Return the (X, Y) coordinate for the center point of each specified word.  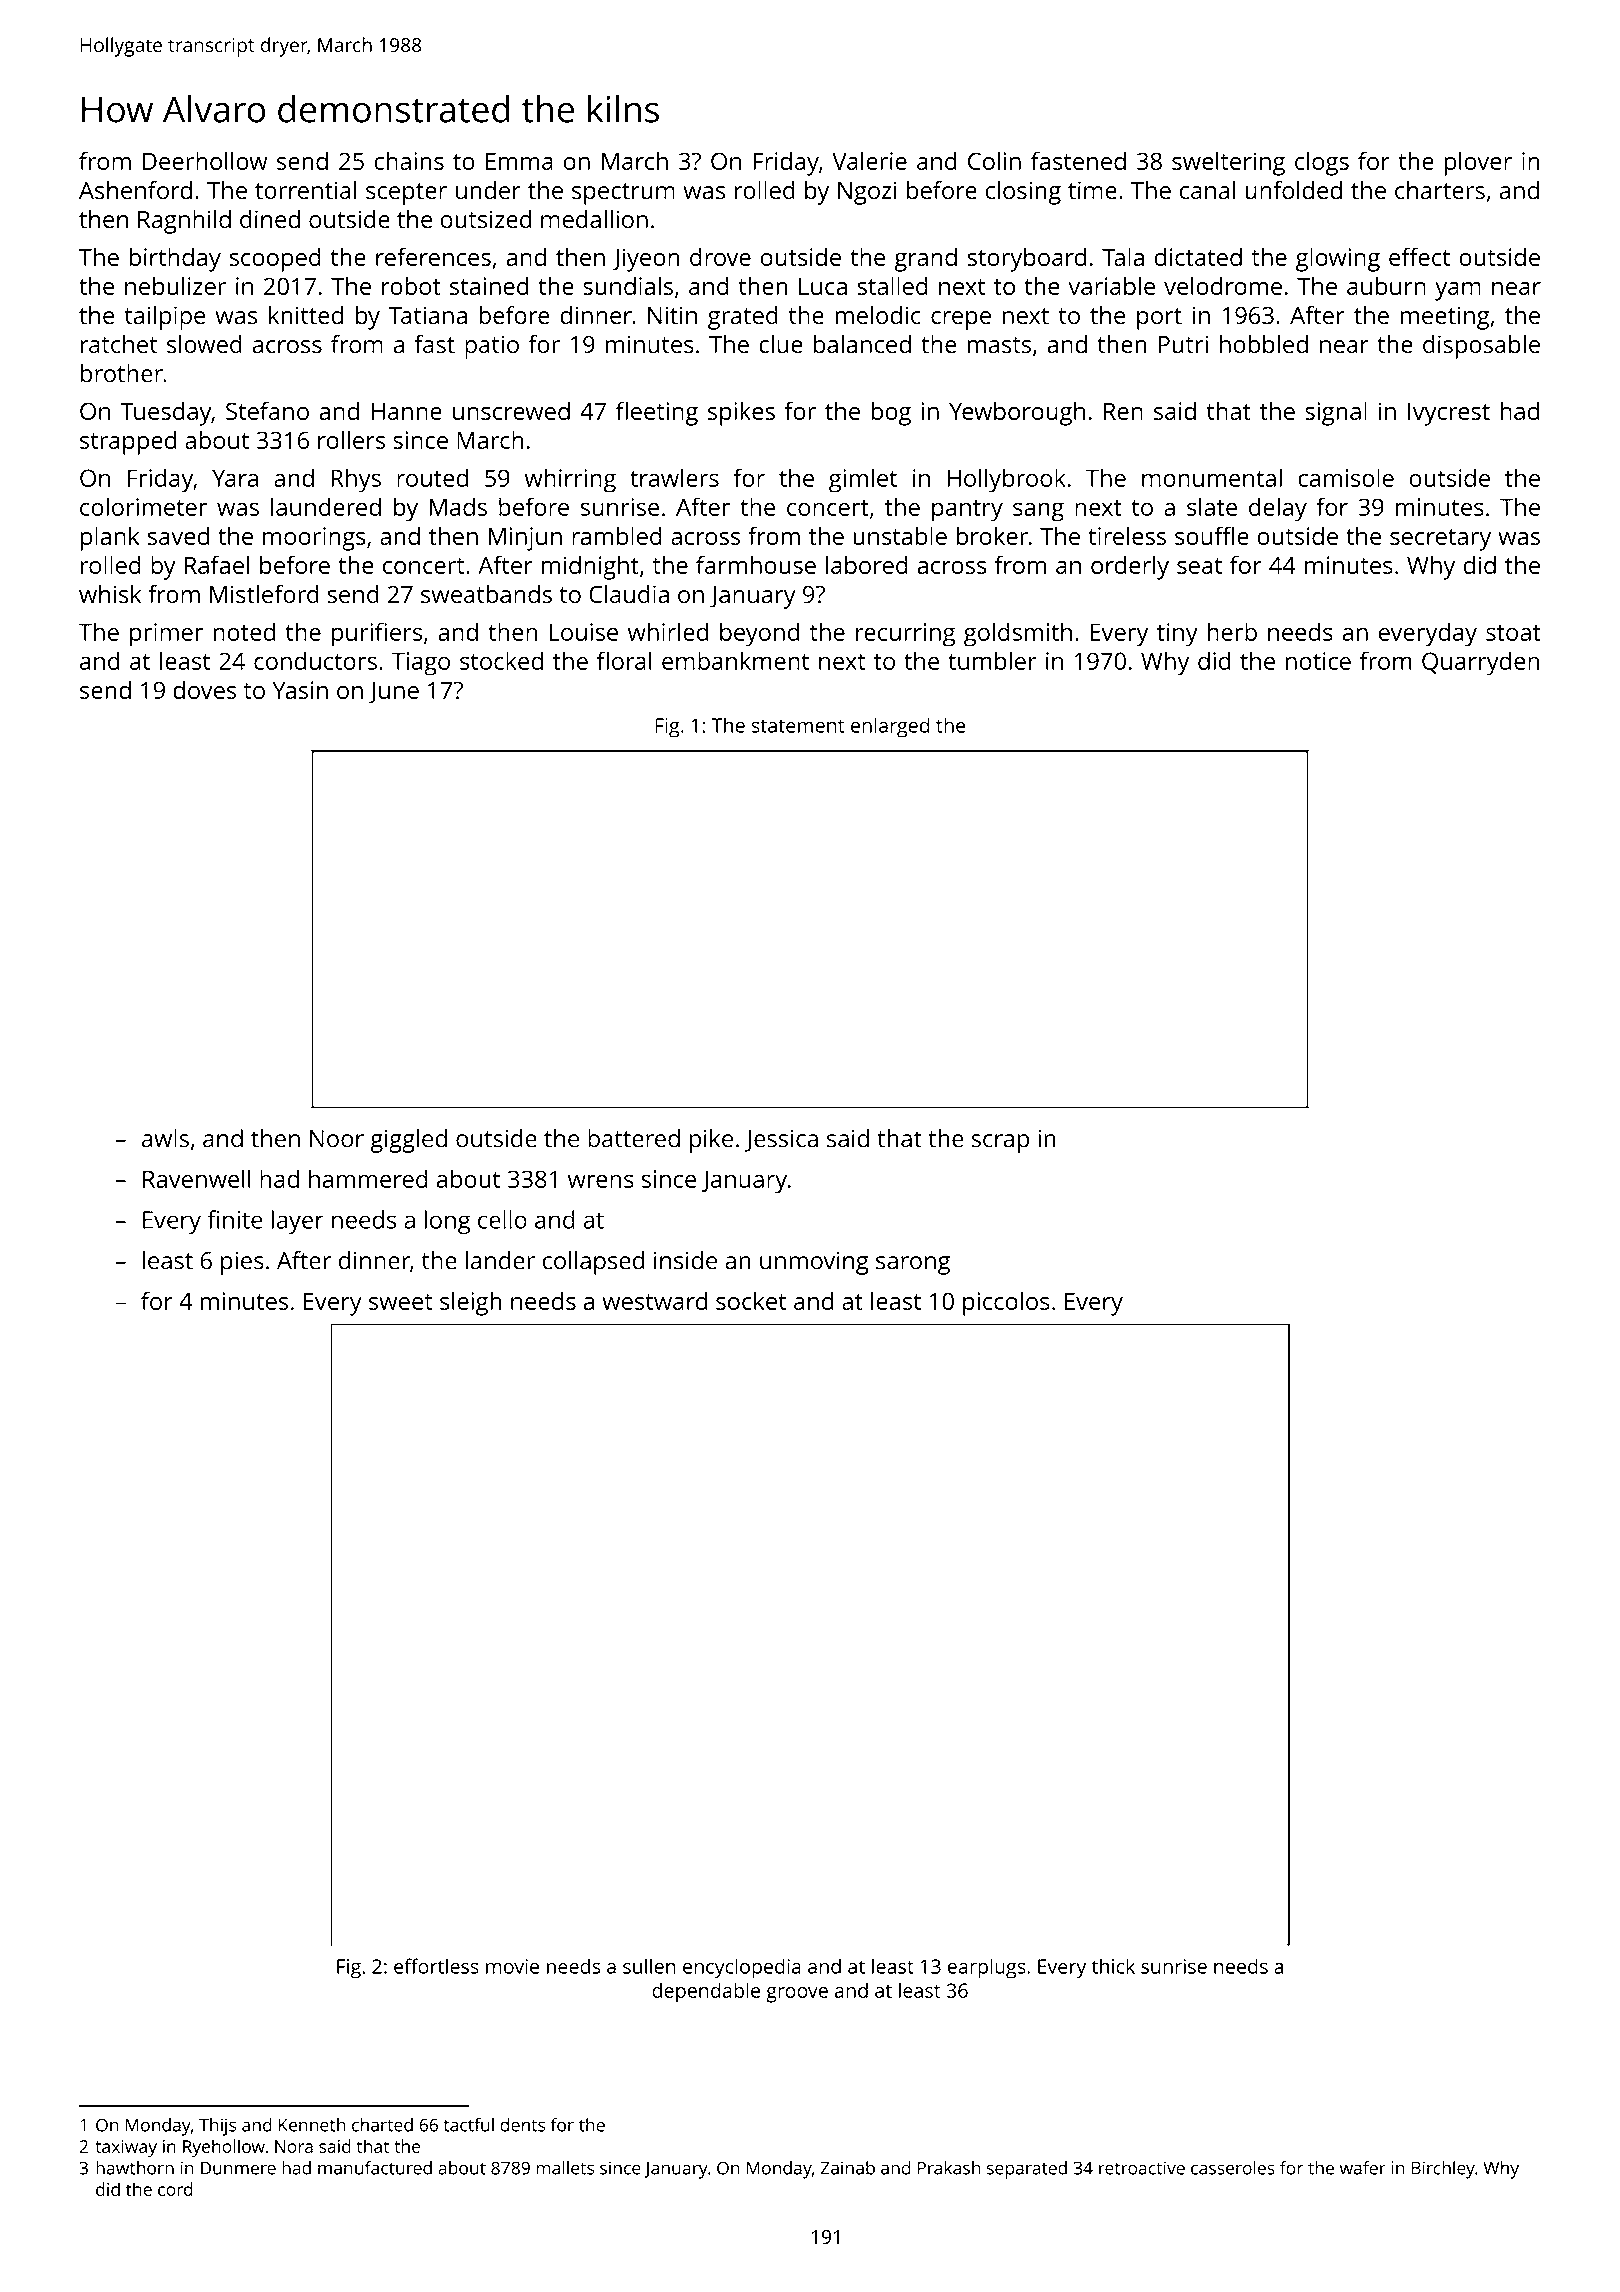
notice (1318, 661)
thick (1113, 1966)
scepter (406, 194)
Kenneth (312, 2125)
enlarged (890, 727)
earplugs (987, 1968)
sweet (401, 1302)
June (394, 693)
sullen (649, 1966)
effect (1419, 256)
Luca (823, 286)
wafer (1363, 2168)
